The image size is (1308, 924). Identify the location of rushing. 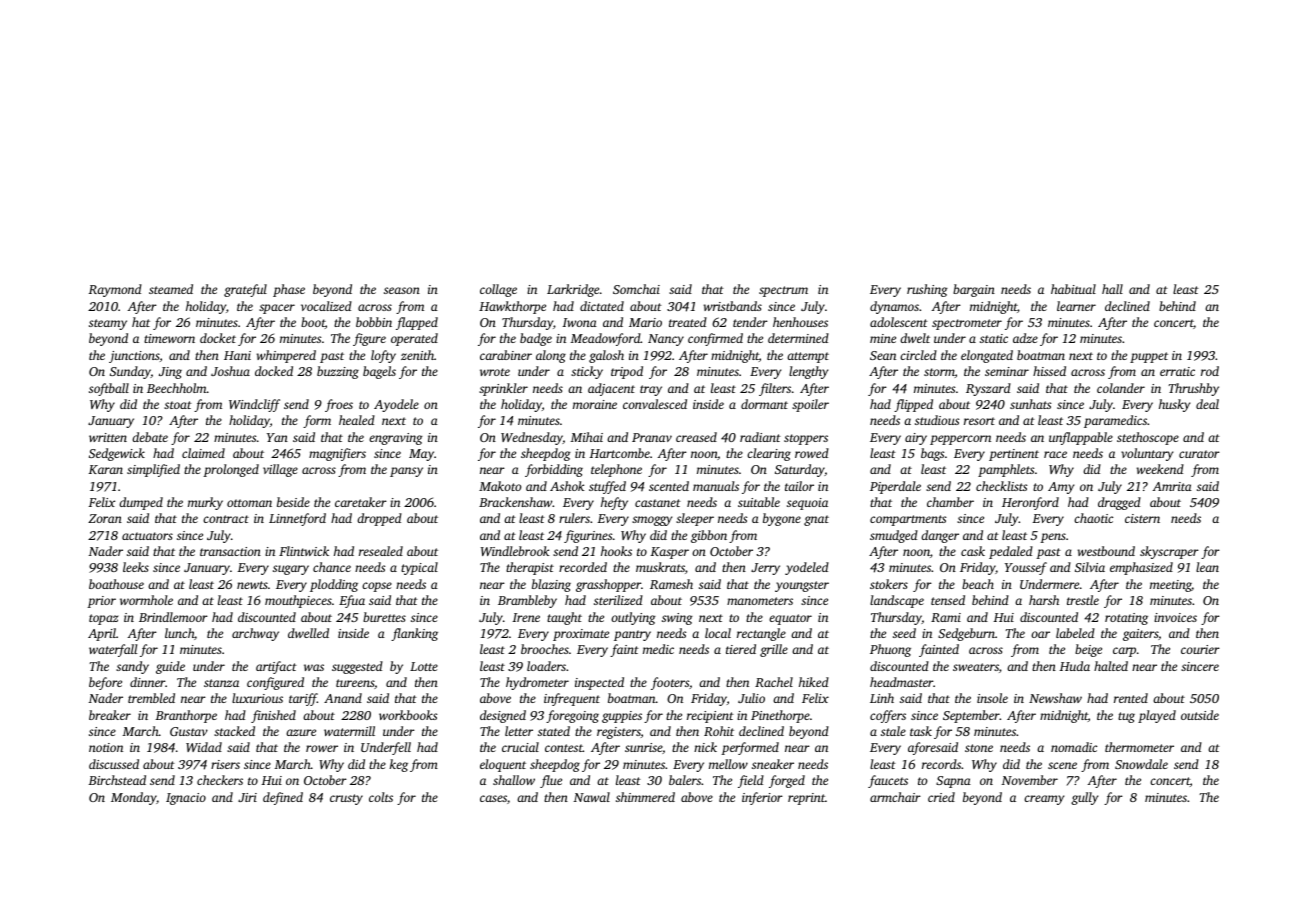
(927, 290).
